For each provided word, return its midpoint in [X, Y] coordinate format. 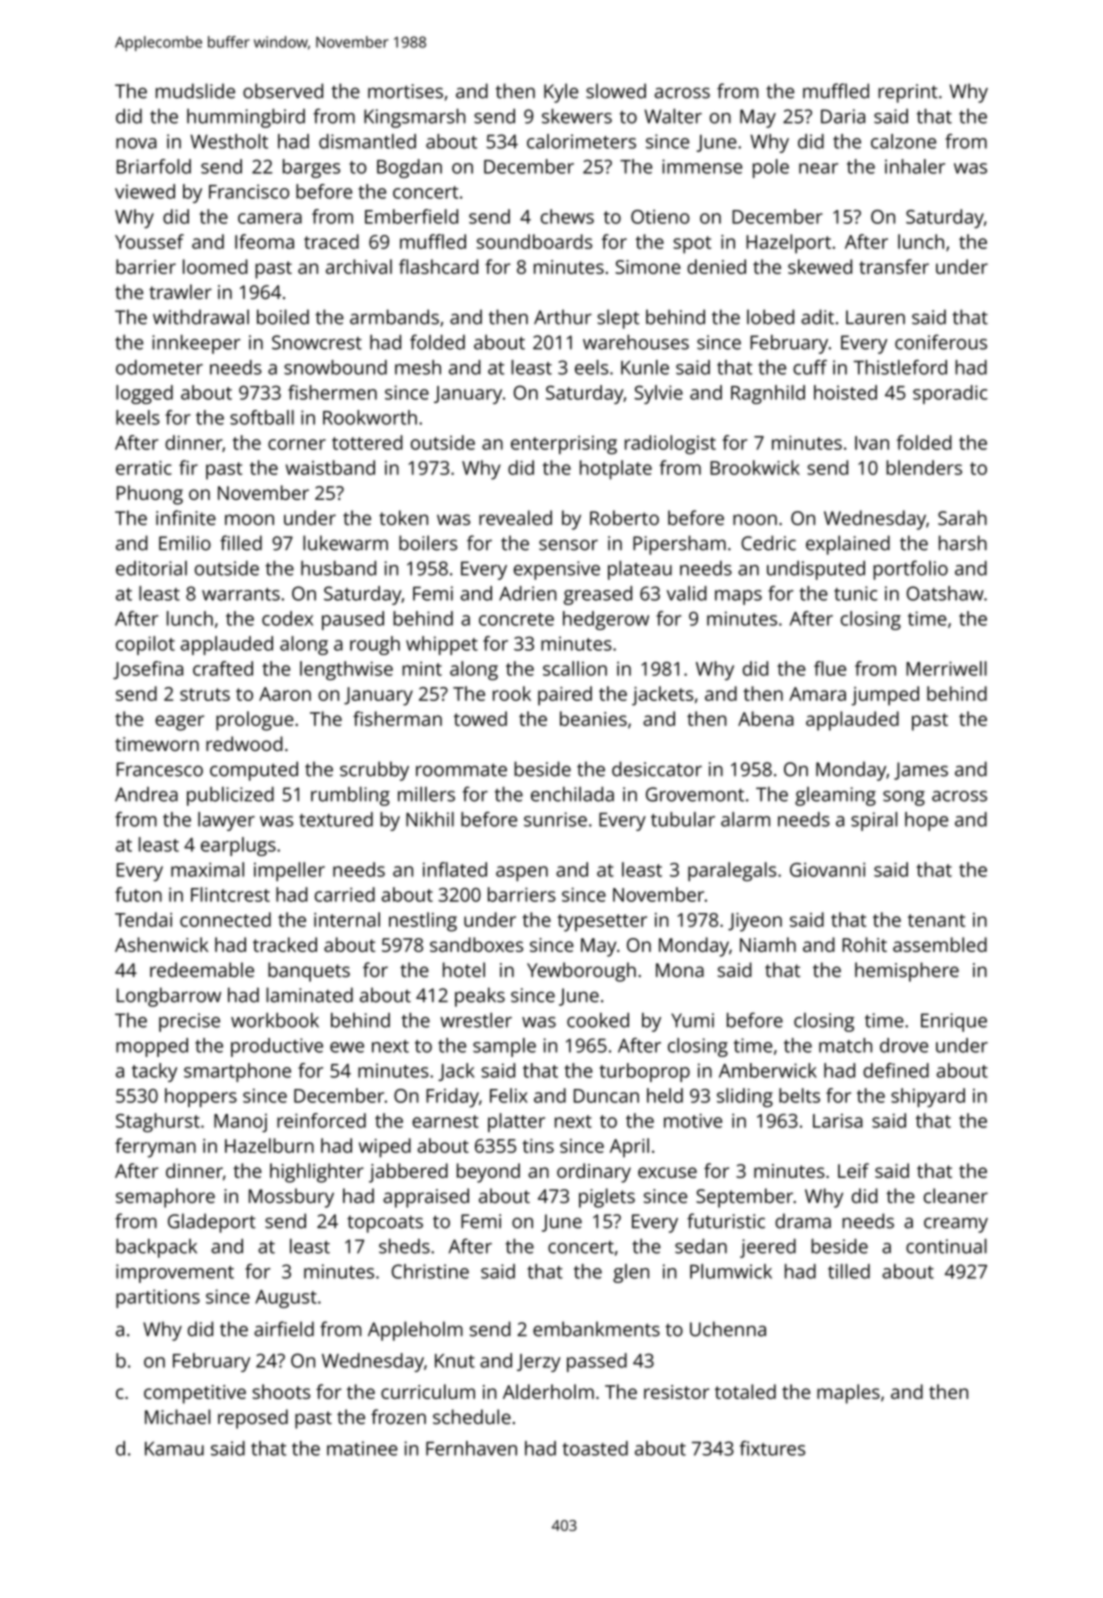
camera [270, 218]
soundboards [534, 241]
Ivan [872, 443]
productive [277, 1047]
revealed [515, 517]
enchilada [572, 794]
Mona [680, 970]
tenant [936, 920]
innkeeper [196, 344]
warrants [241, 594]
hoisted [845, 392]
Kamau [174, 1448]
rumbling [350, 796]
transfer [894, 266]
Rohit [864, 944]
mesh [418, 367]
